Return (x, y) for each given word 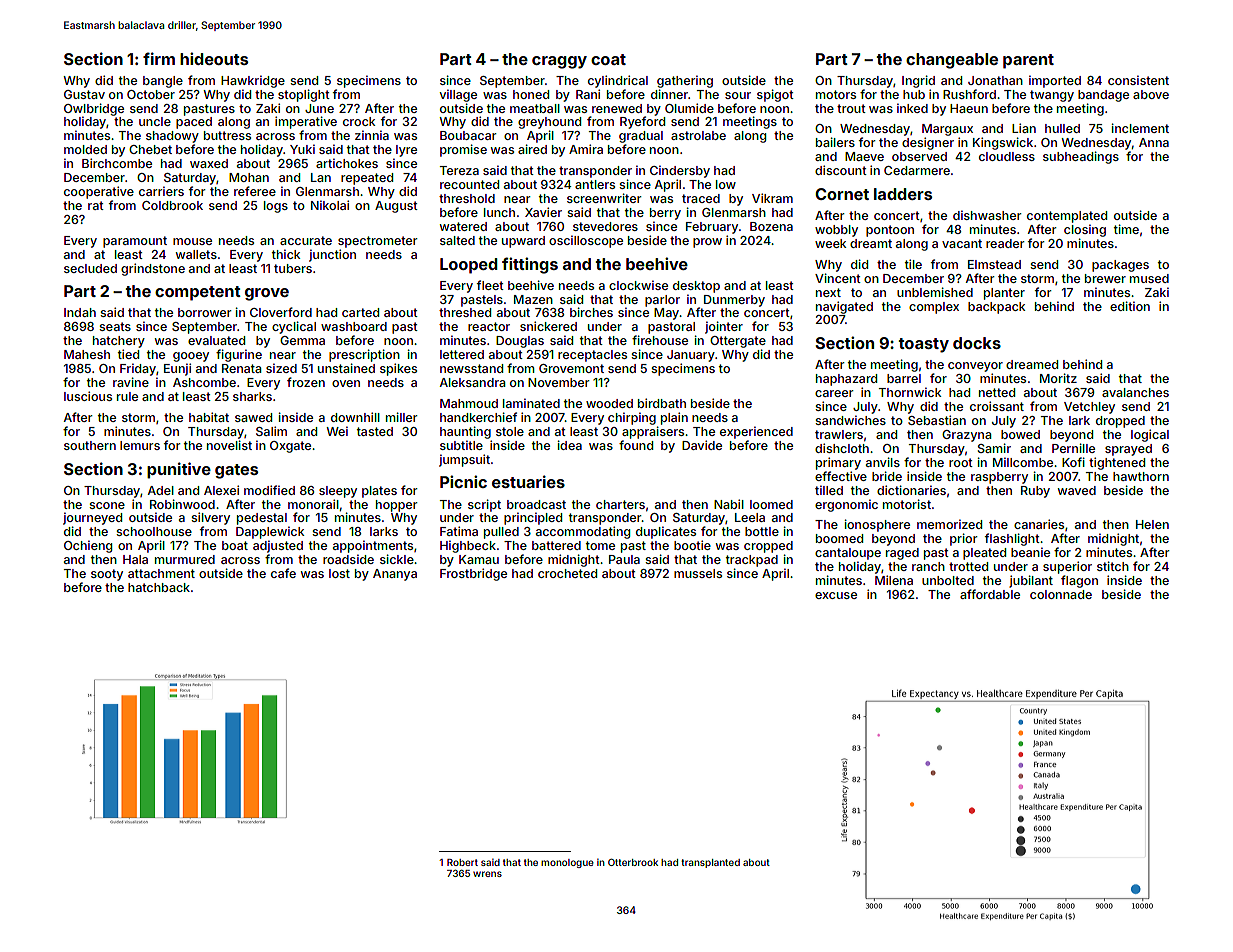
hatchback (159, 587)
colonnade (1061, 594)
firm (159, 58)
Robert (462, 862)
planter (1004, 294)
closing (1085, 230)
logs (276, 207)
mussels (698, 573)
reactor (489, 326)
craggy (559, 62)
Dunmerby (734, 301)
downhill (355, 417)
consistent (1138, 80)
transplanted (710, 863)
